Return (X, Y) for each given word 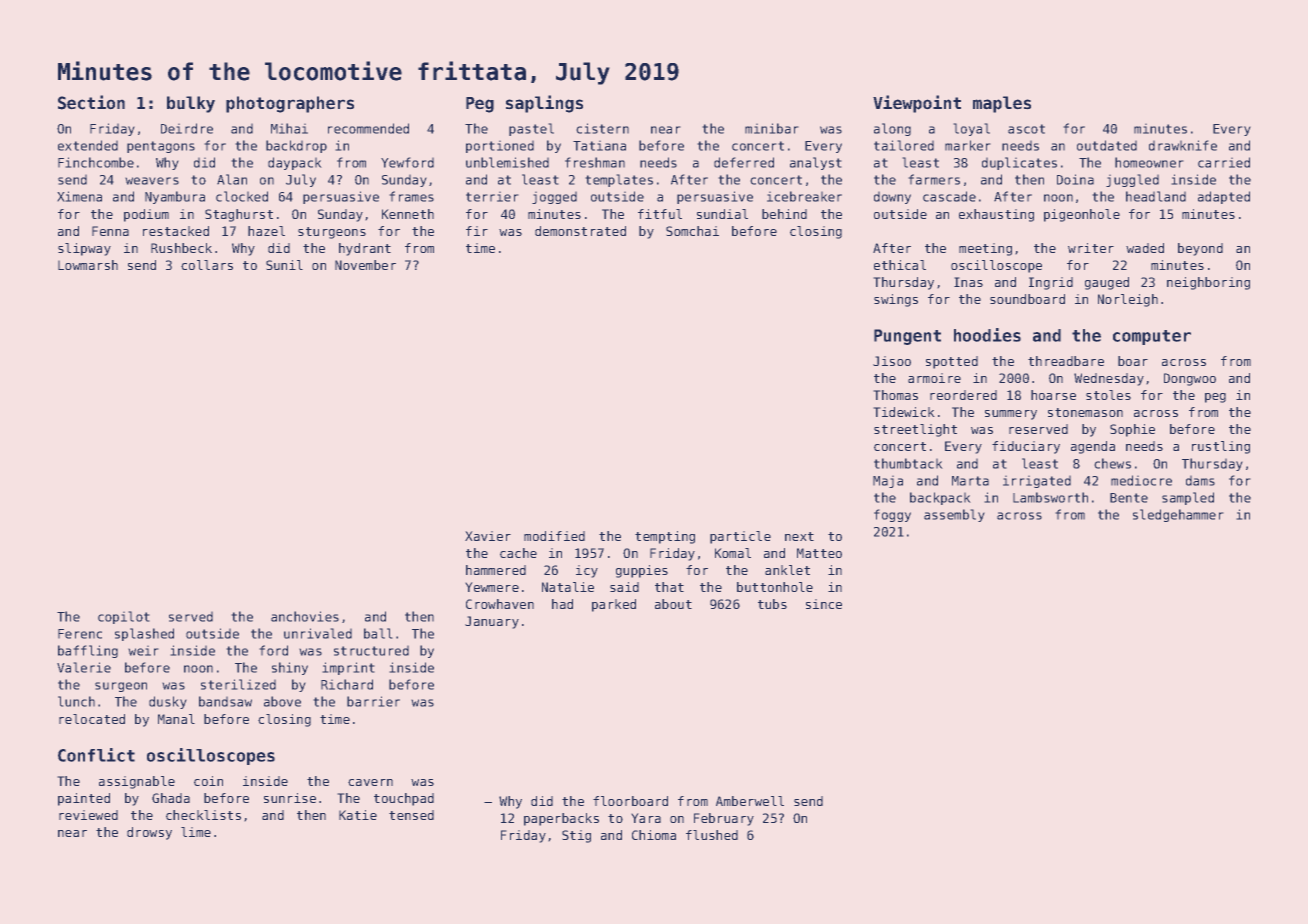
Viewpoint (917, 104)
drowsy (149, 833)
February (724, 819)
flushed (712, 835)
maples (1002, 104)
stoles (1108, 395)
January (492, 622)
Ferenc (80, 634)
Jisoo (892, 361)
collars (207, 265)
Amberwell (750, 801)
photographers (290, 104)
